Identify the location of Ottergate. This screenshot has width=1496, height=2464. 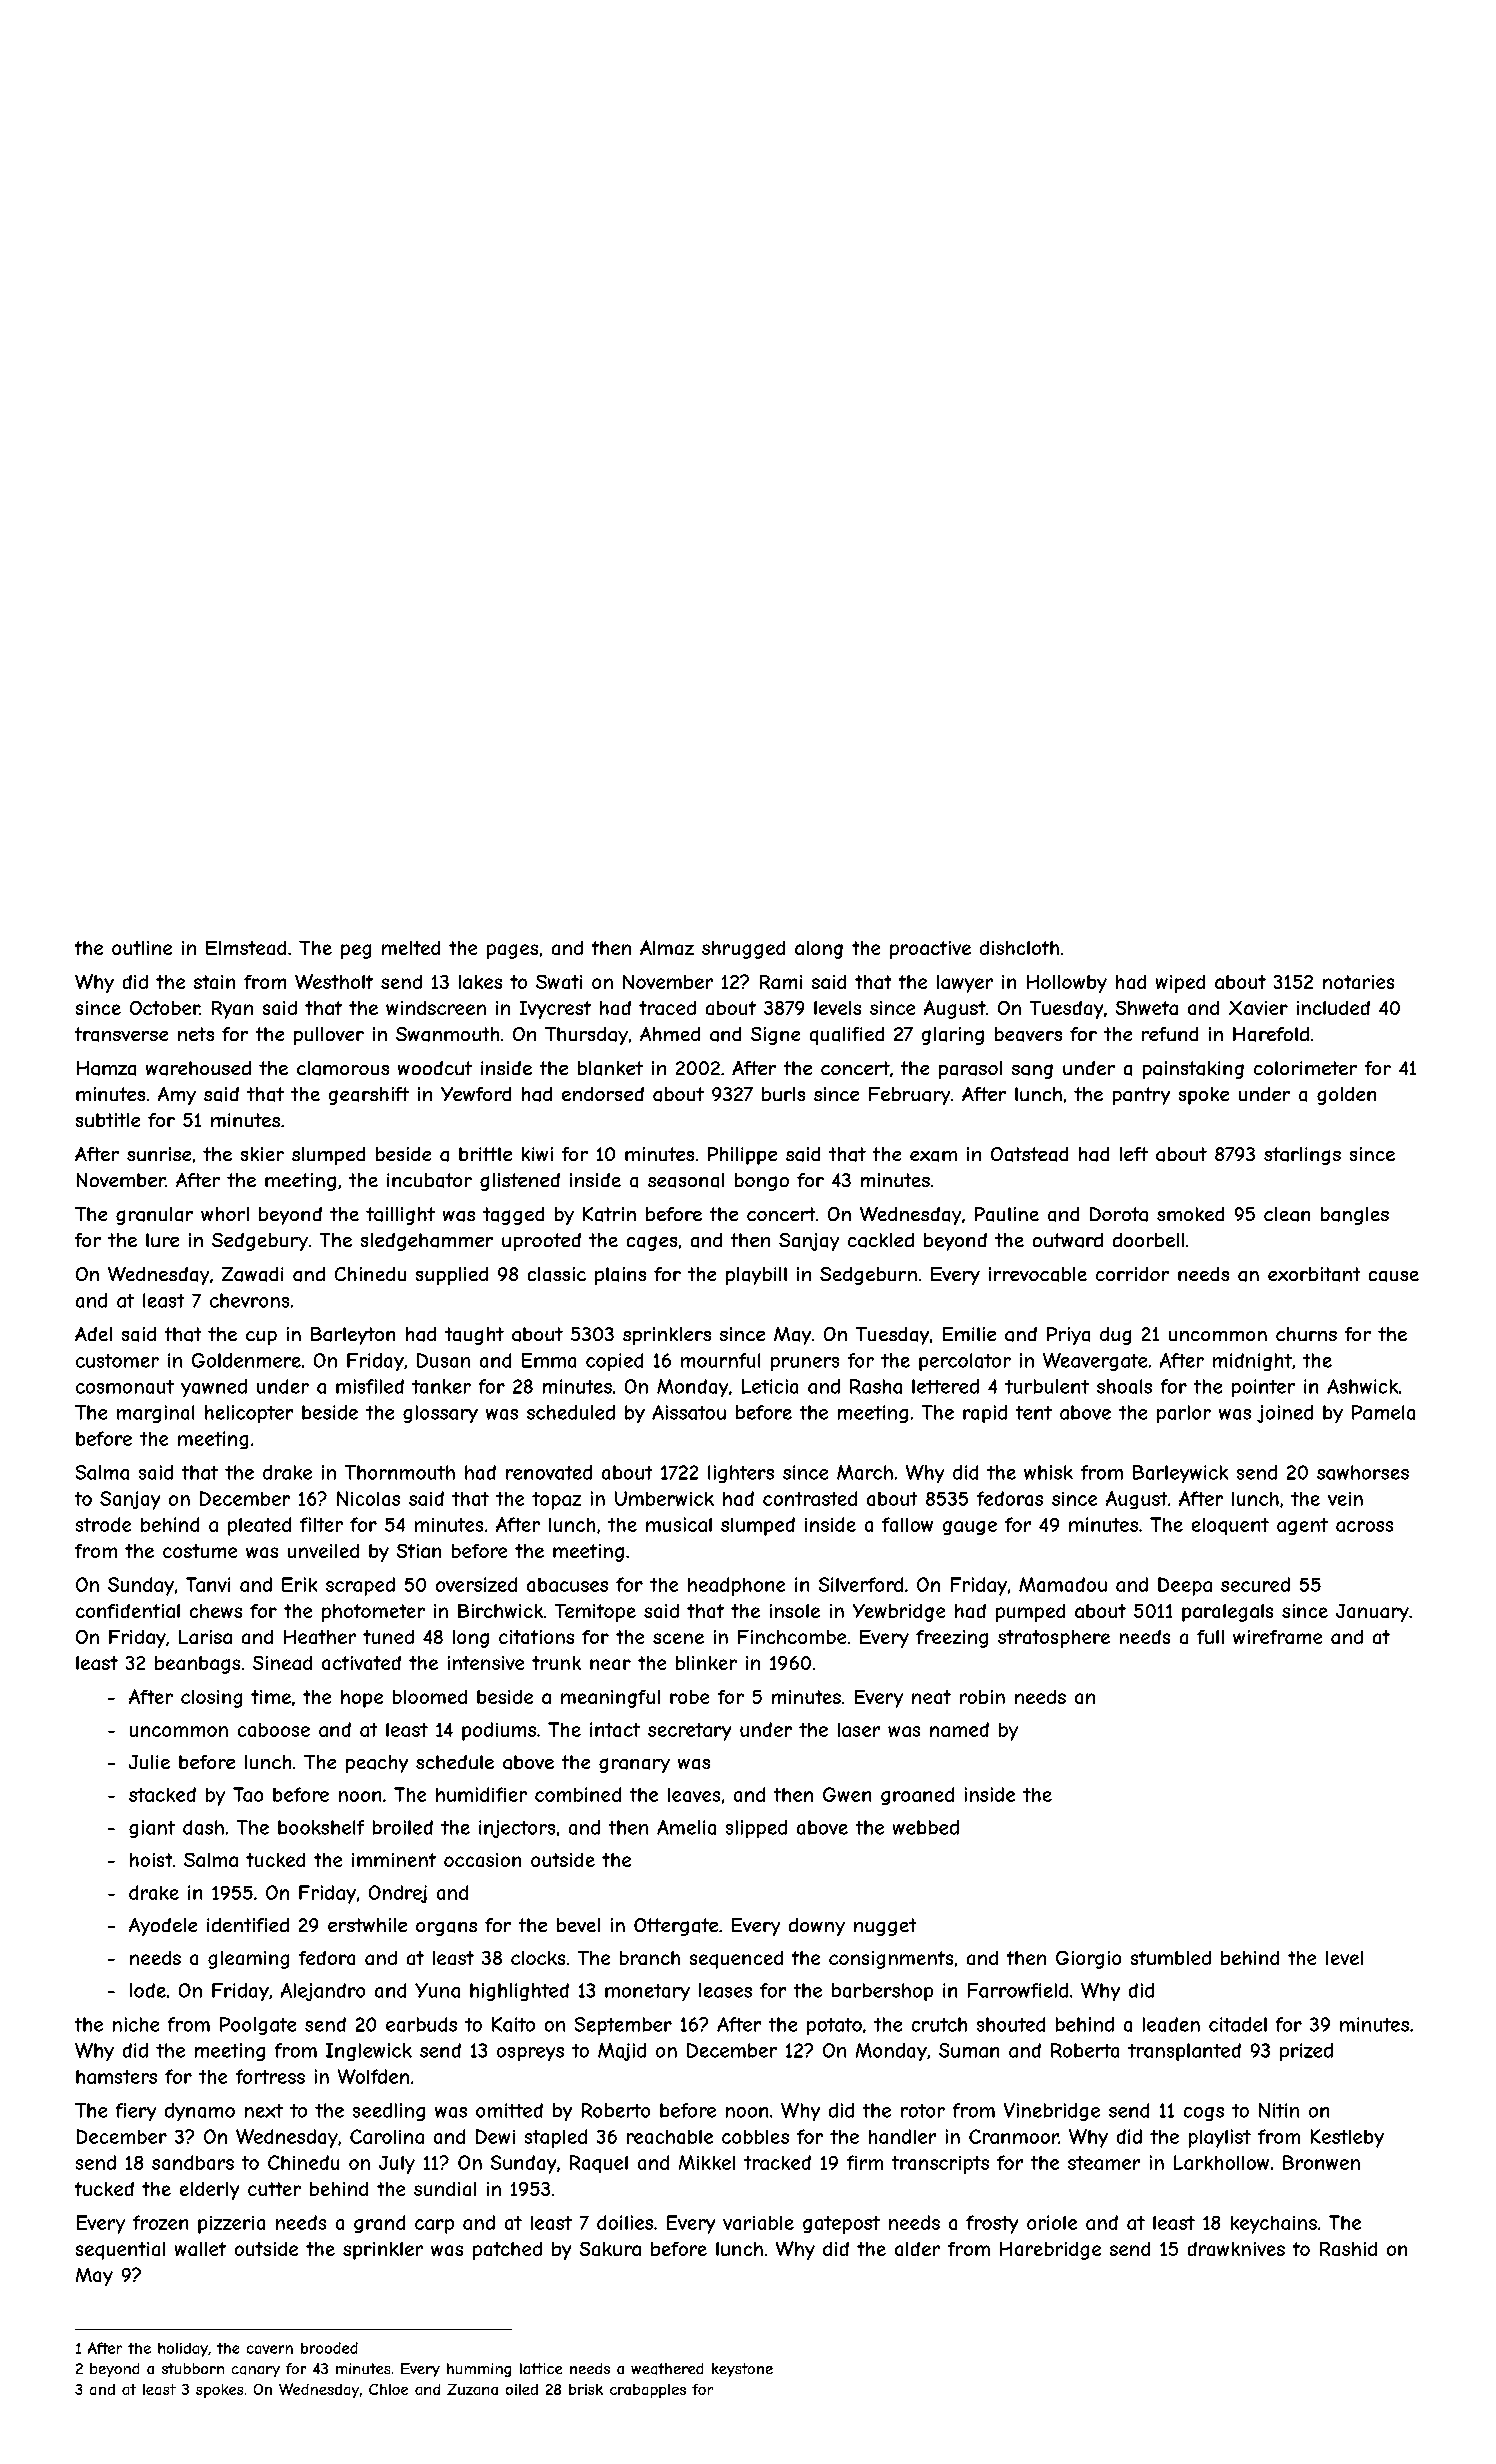
(676, 1927).
